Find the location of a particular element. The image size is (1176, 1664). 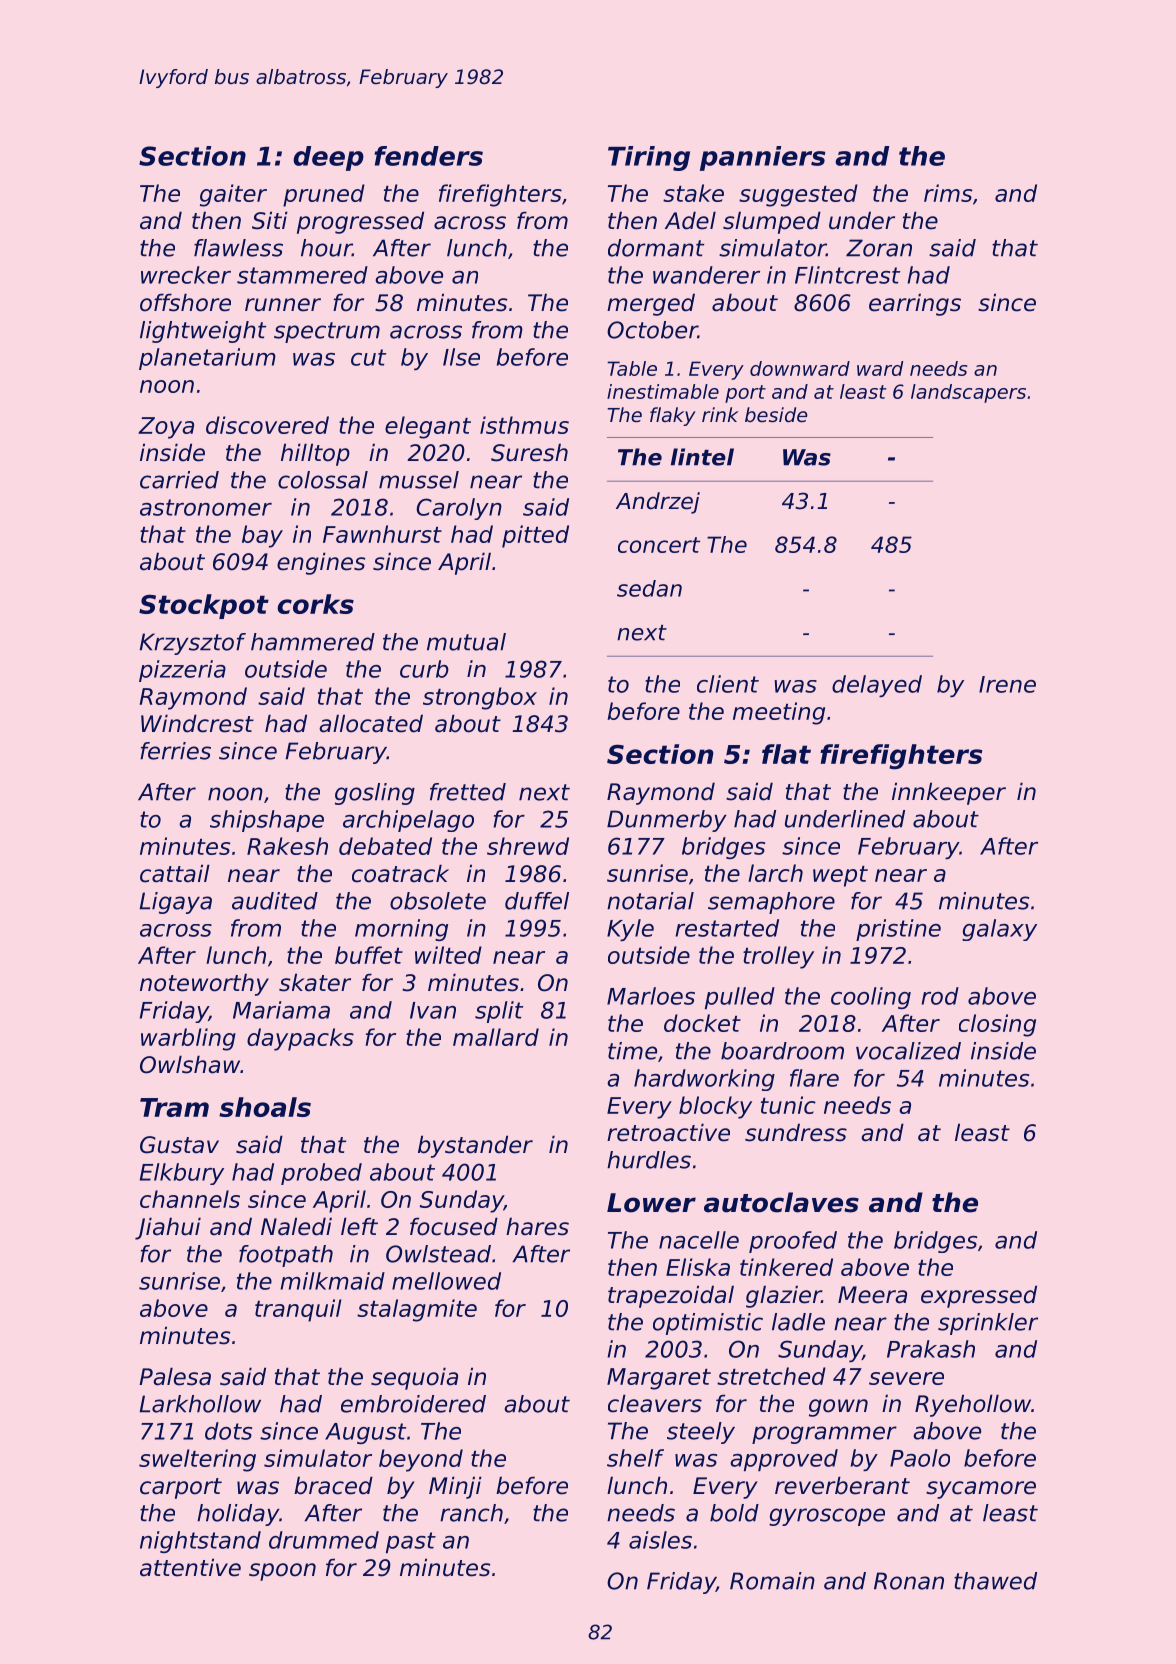

footpath is located at coordinates (286, 1256).
